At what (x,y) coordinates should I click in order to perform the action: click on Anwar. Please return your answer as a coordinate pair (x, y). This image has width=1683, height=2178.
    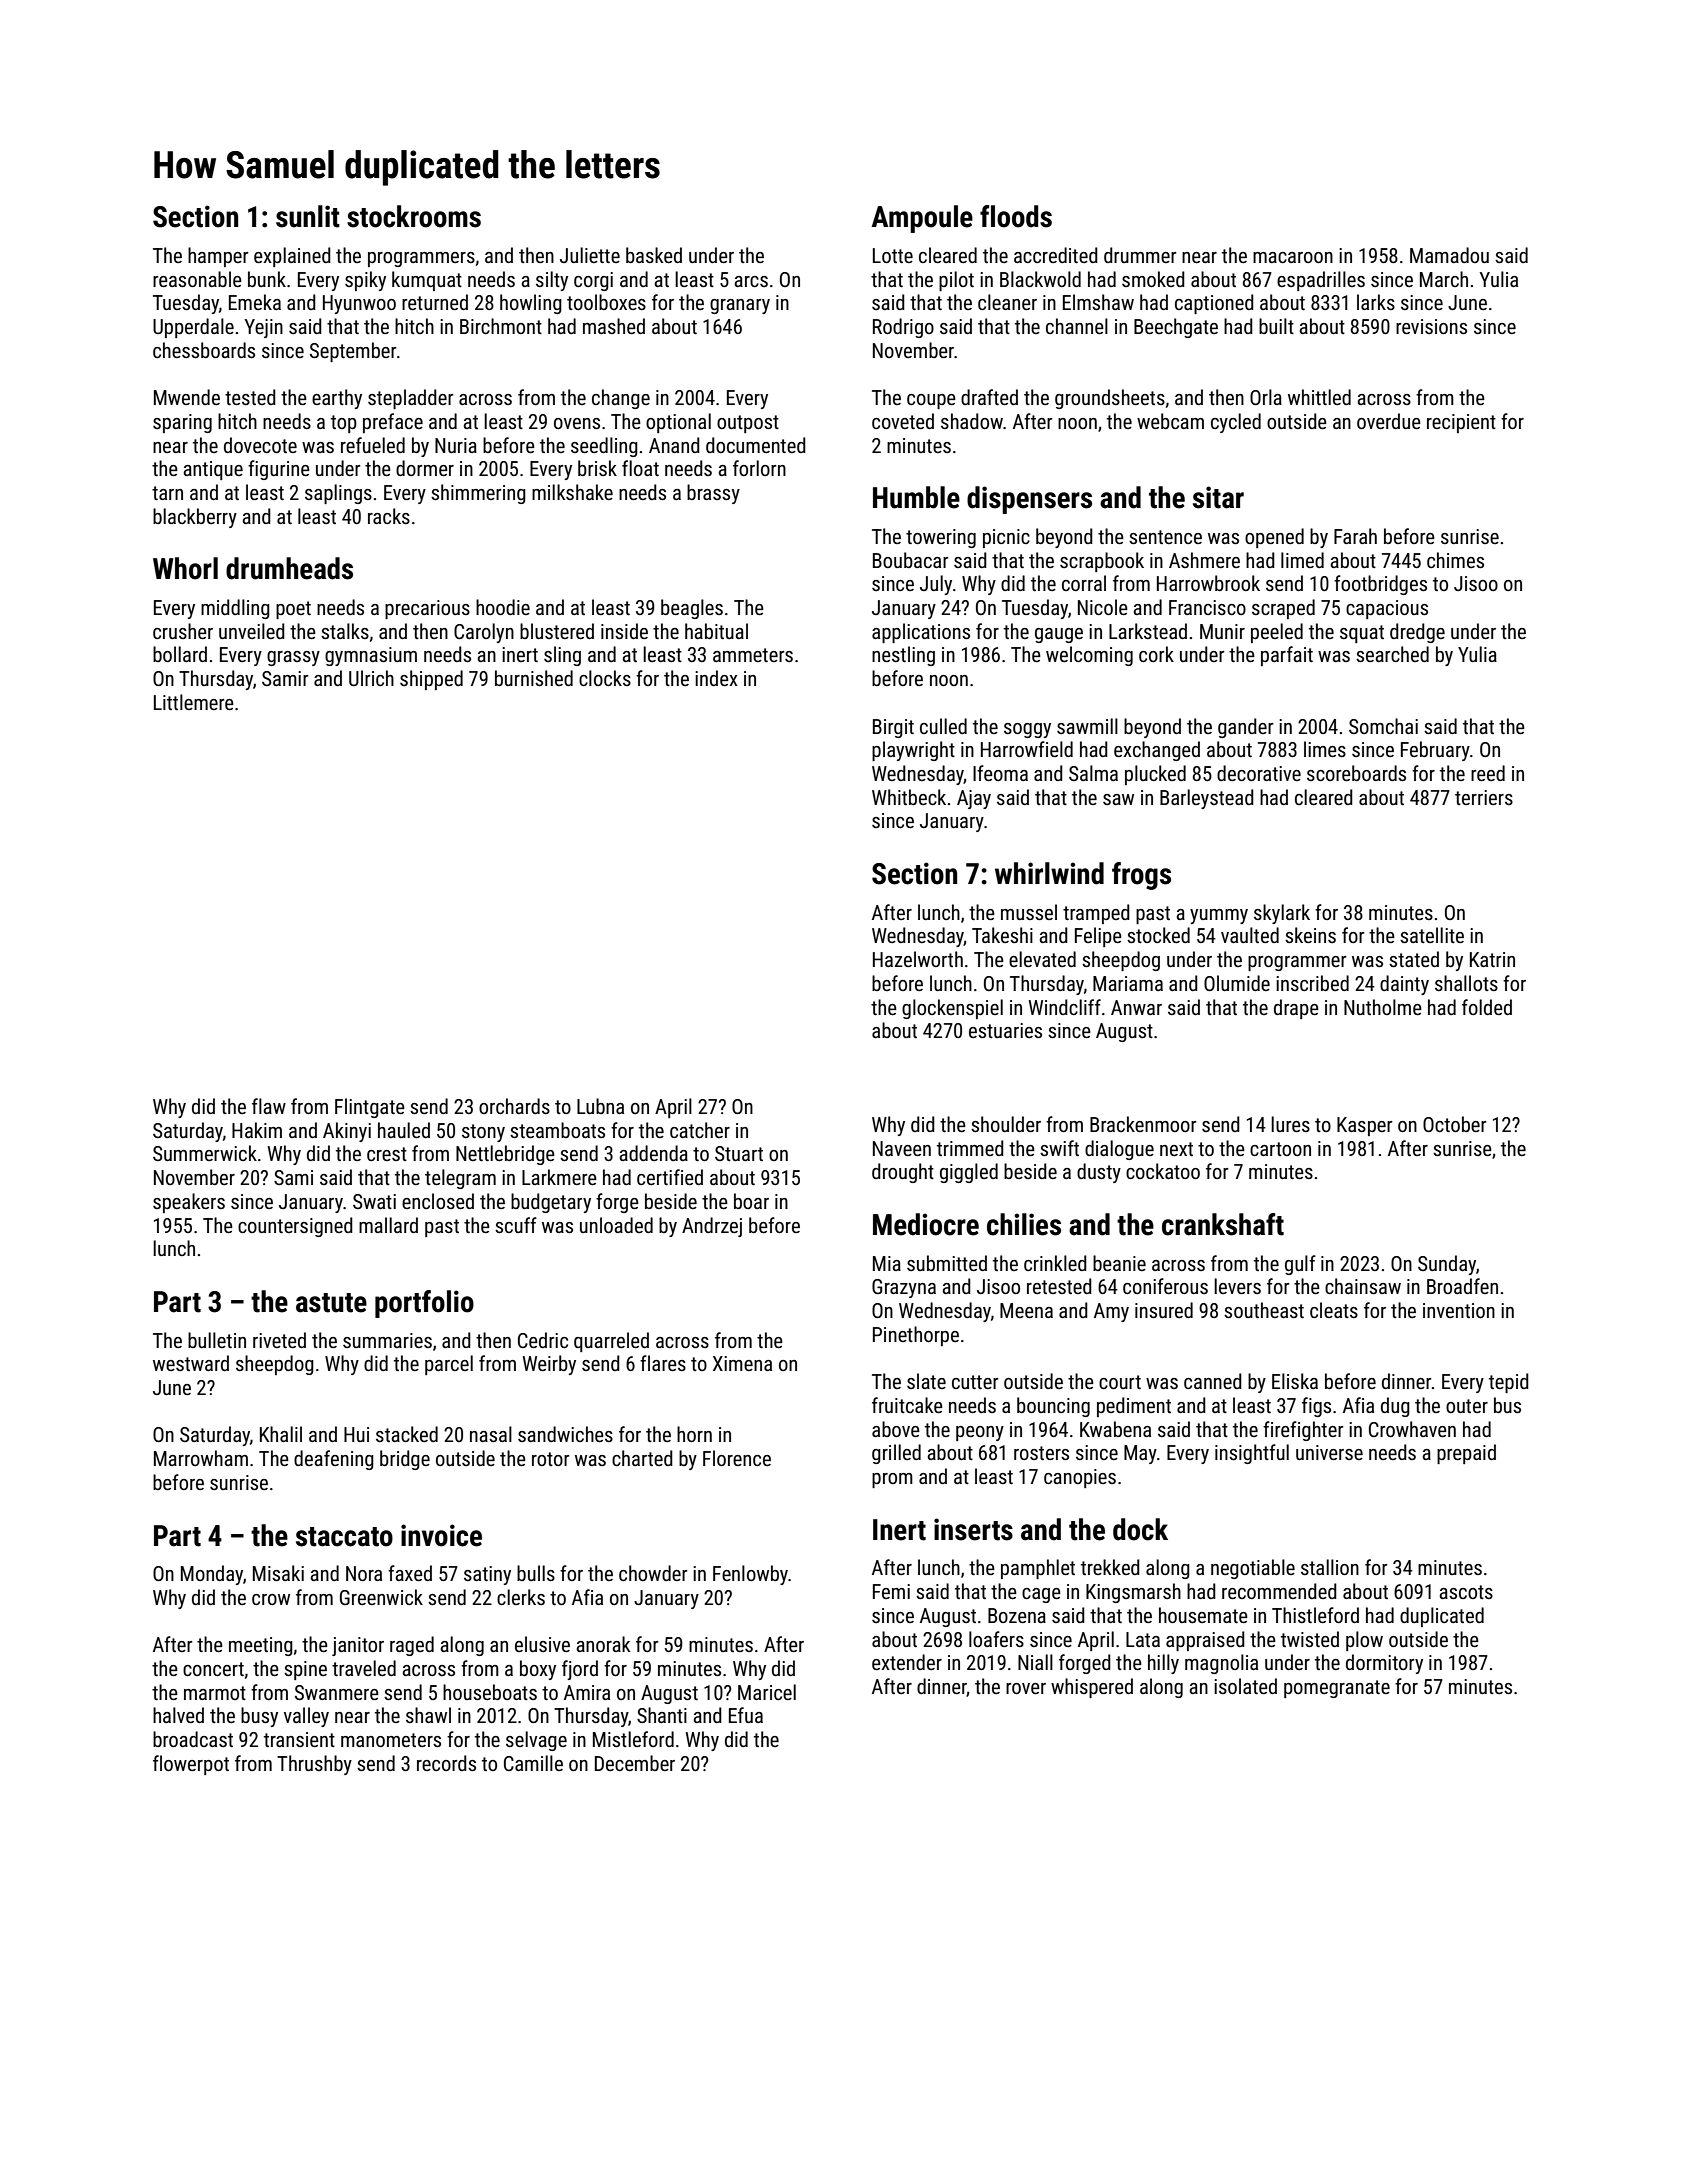
    Looking at the image, I should click on (1136, 1007).
